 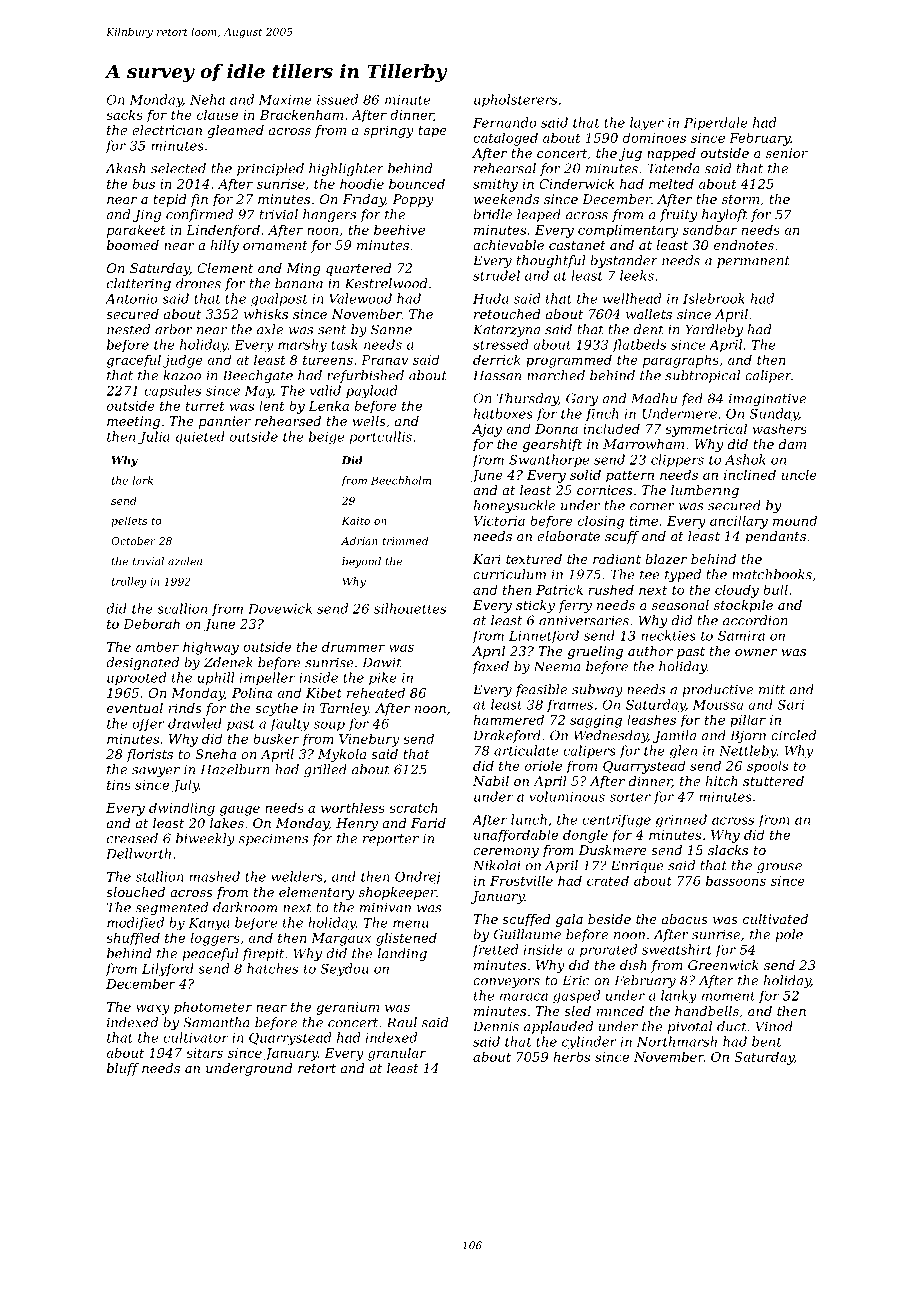 What do you see at coordinates (637, 275) in the screenshot?
I see `leeks` at bounding box center [637, 275].
